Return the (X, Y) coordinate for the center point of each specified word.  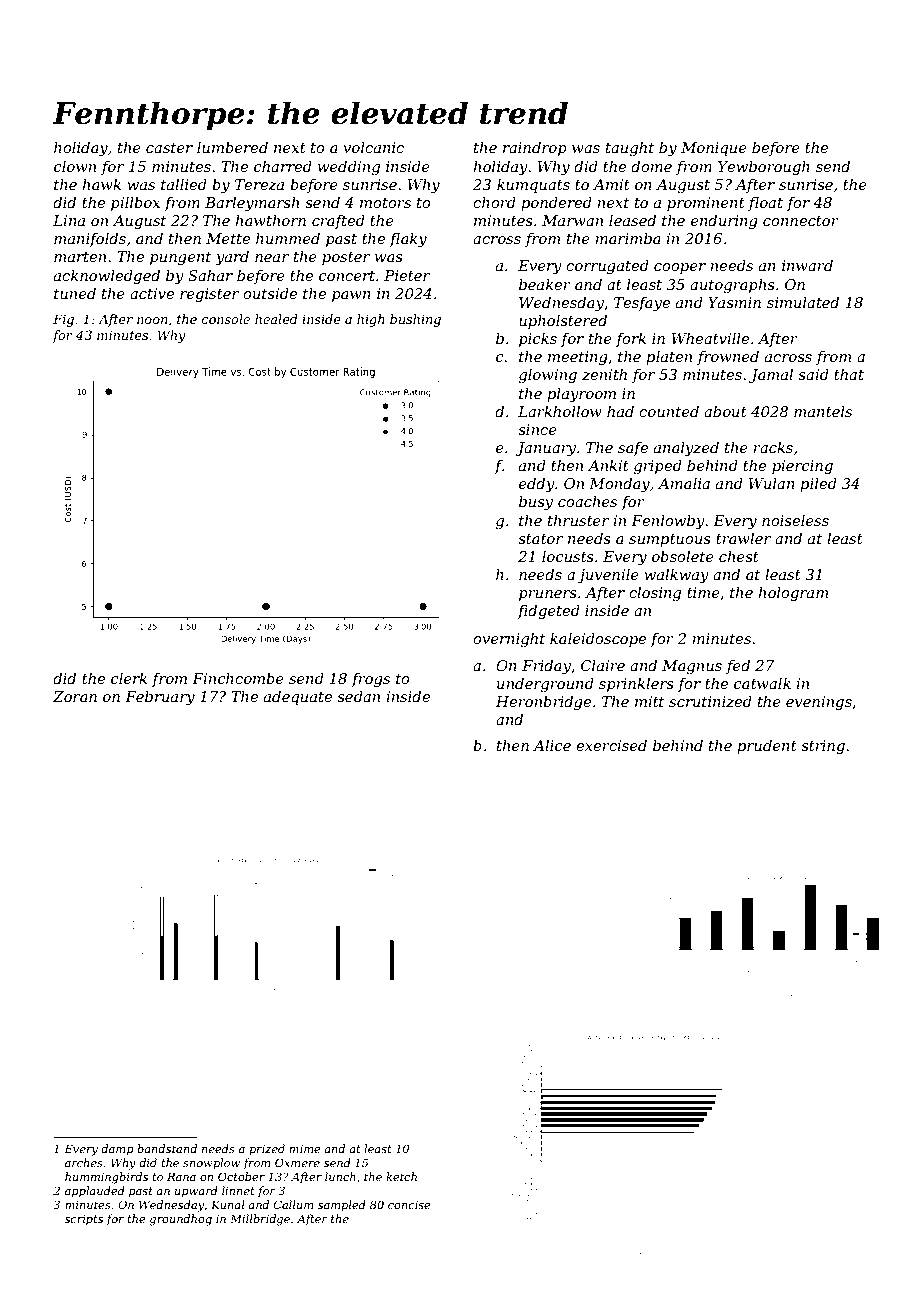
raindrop (535, 148)
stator (540, 539)
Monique (714, 149)
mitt (649, 701)
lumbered (232, 147)
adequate (298, 697)
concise (409, 1205)
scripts (84, 1220)
